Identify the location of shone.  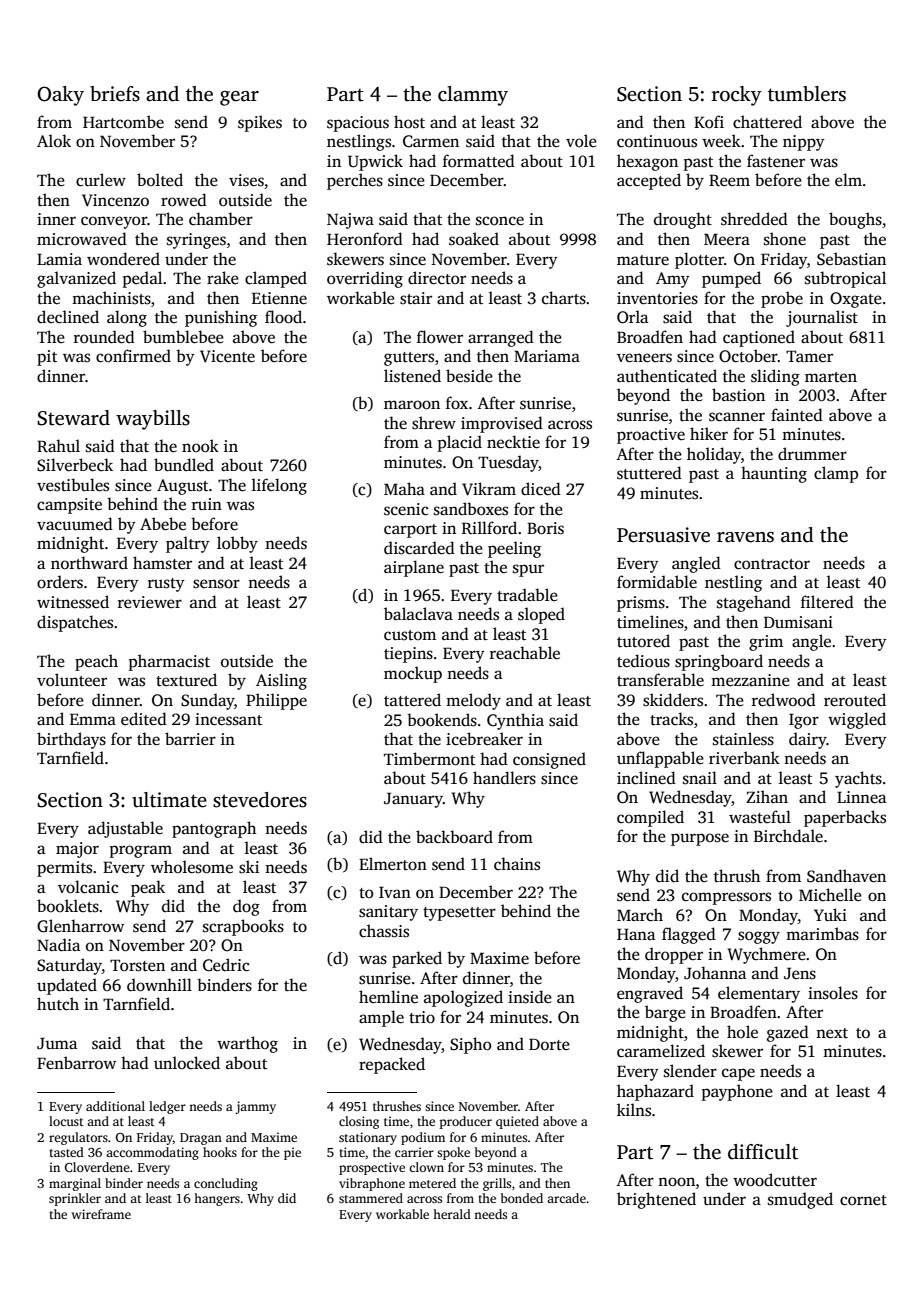
(785, 239).
